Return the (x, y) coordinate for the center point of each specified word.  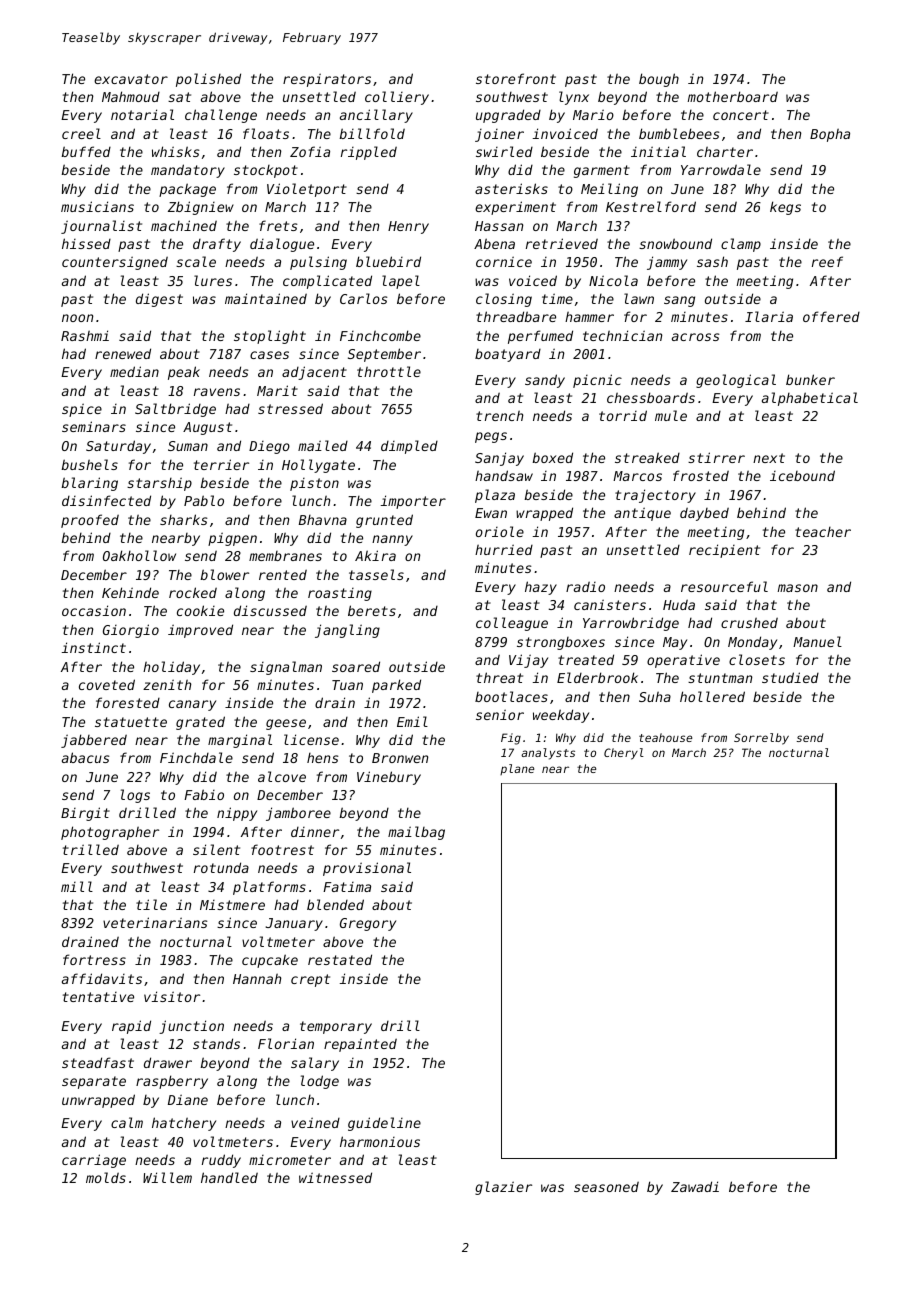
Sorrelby (761, 739)
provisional (367, 869)
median (134, 371)
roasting (340, 594)
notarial (142, 114)
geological (736, 381)
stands (216, 1043)
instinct (94, 647)
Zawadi (695, 1186)
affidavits (102, 978)
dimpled (409, 447)
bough (659, 80)
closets (757, 659)
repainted (360, 1045)
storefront (516, 78)
